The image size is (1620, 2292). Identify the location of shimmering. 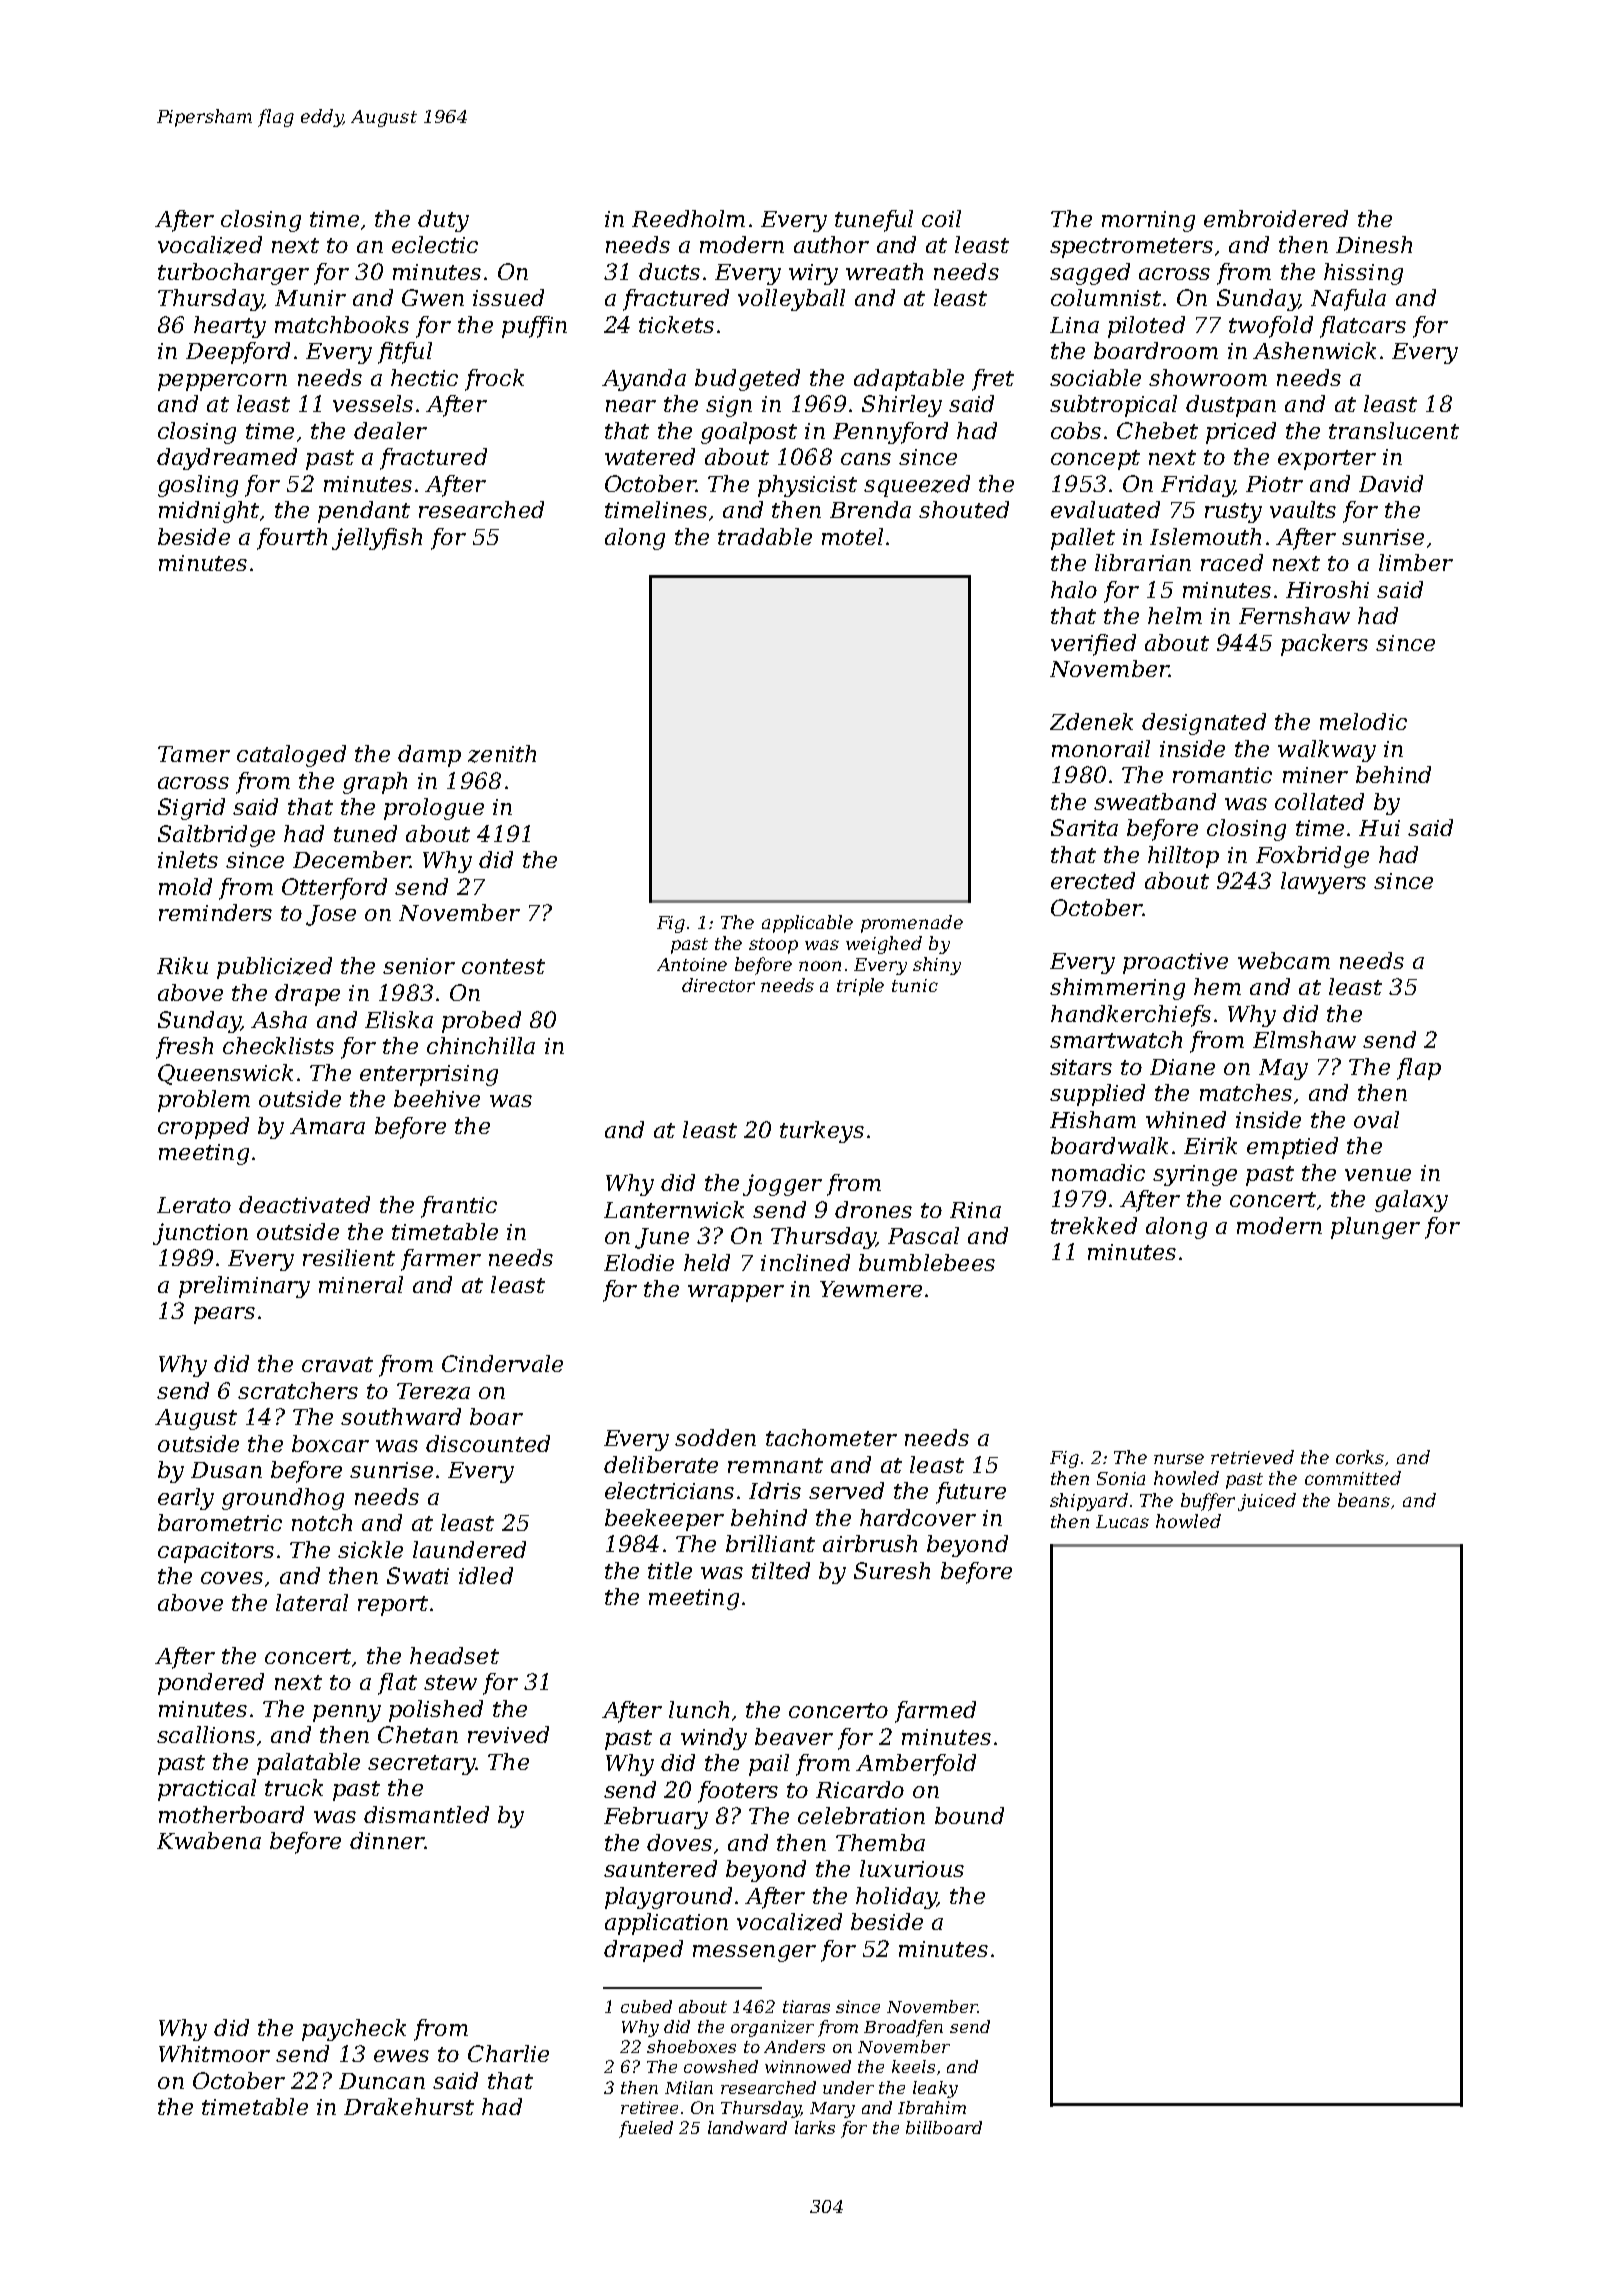
(1117, 989).
